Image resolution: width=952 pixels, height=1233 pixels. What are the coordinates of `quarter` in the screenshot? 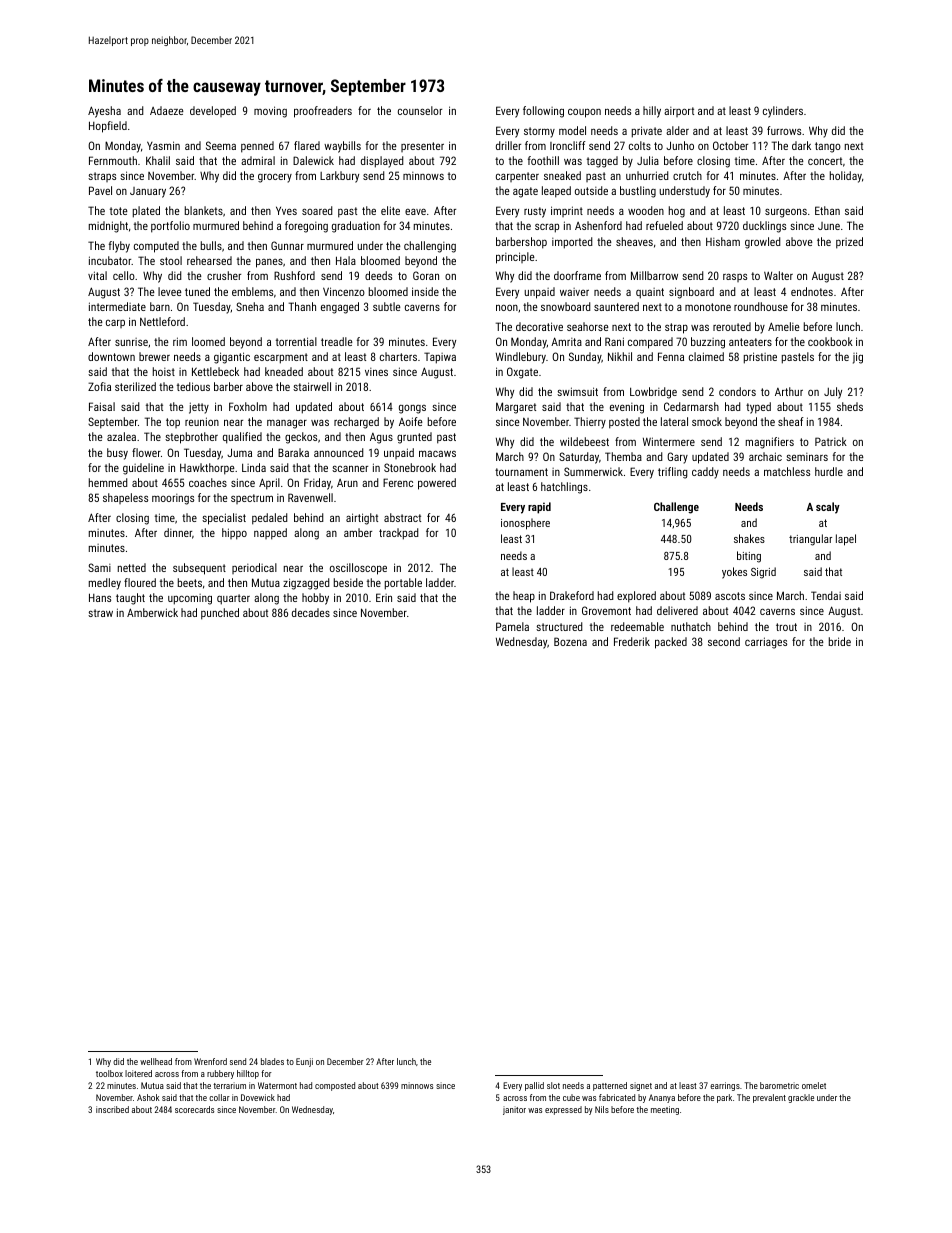 It's located at (233, 599).
